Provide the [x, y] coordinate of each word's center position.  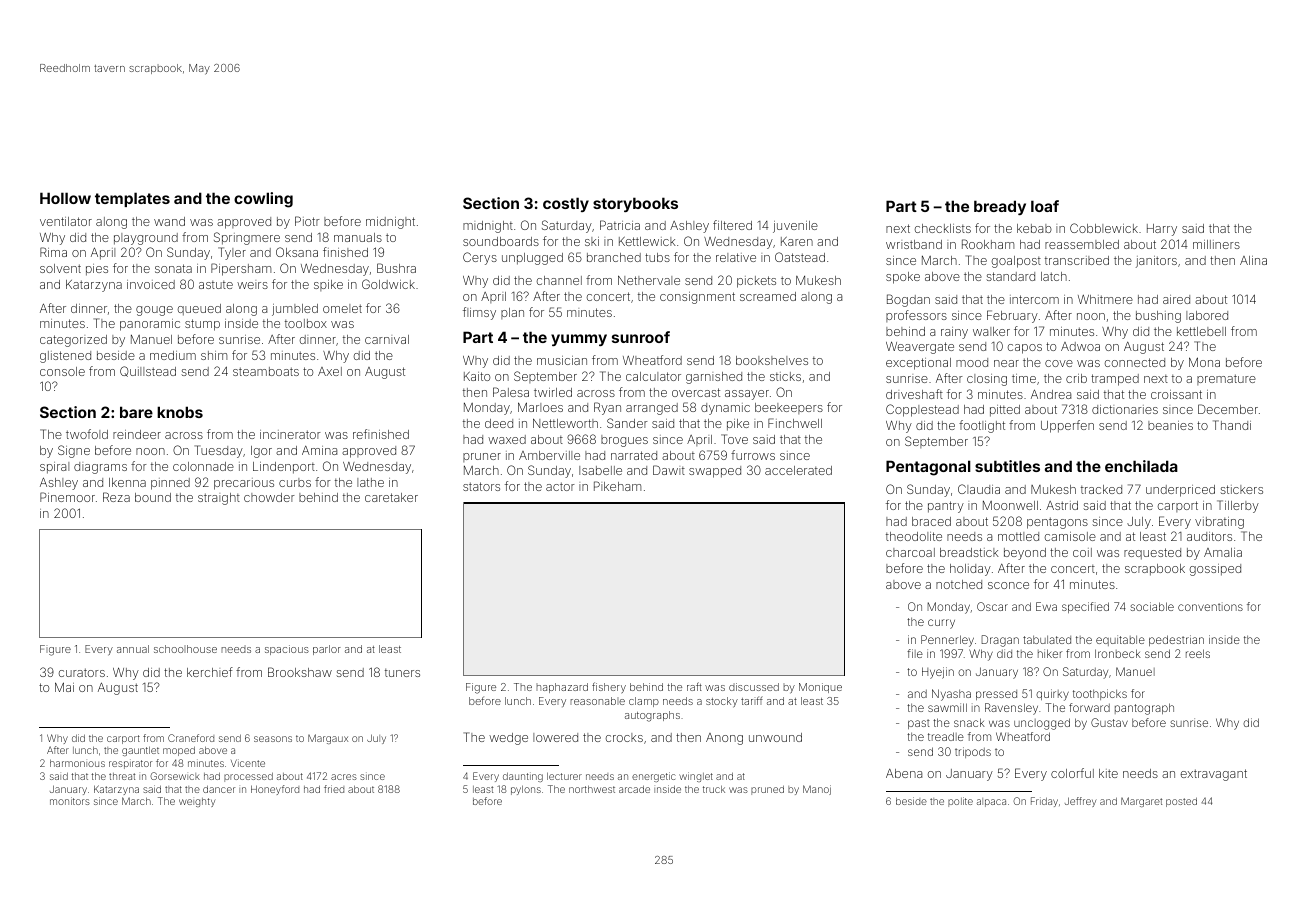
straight [219, 499]
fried [334, 789]
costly [566, 204]
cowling [263, 200]
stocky [722, 702]
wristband [914, 244]
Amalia [1223, 552]
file [915, 653]
